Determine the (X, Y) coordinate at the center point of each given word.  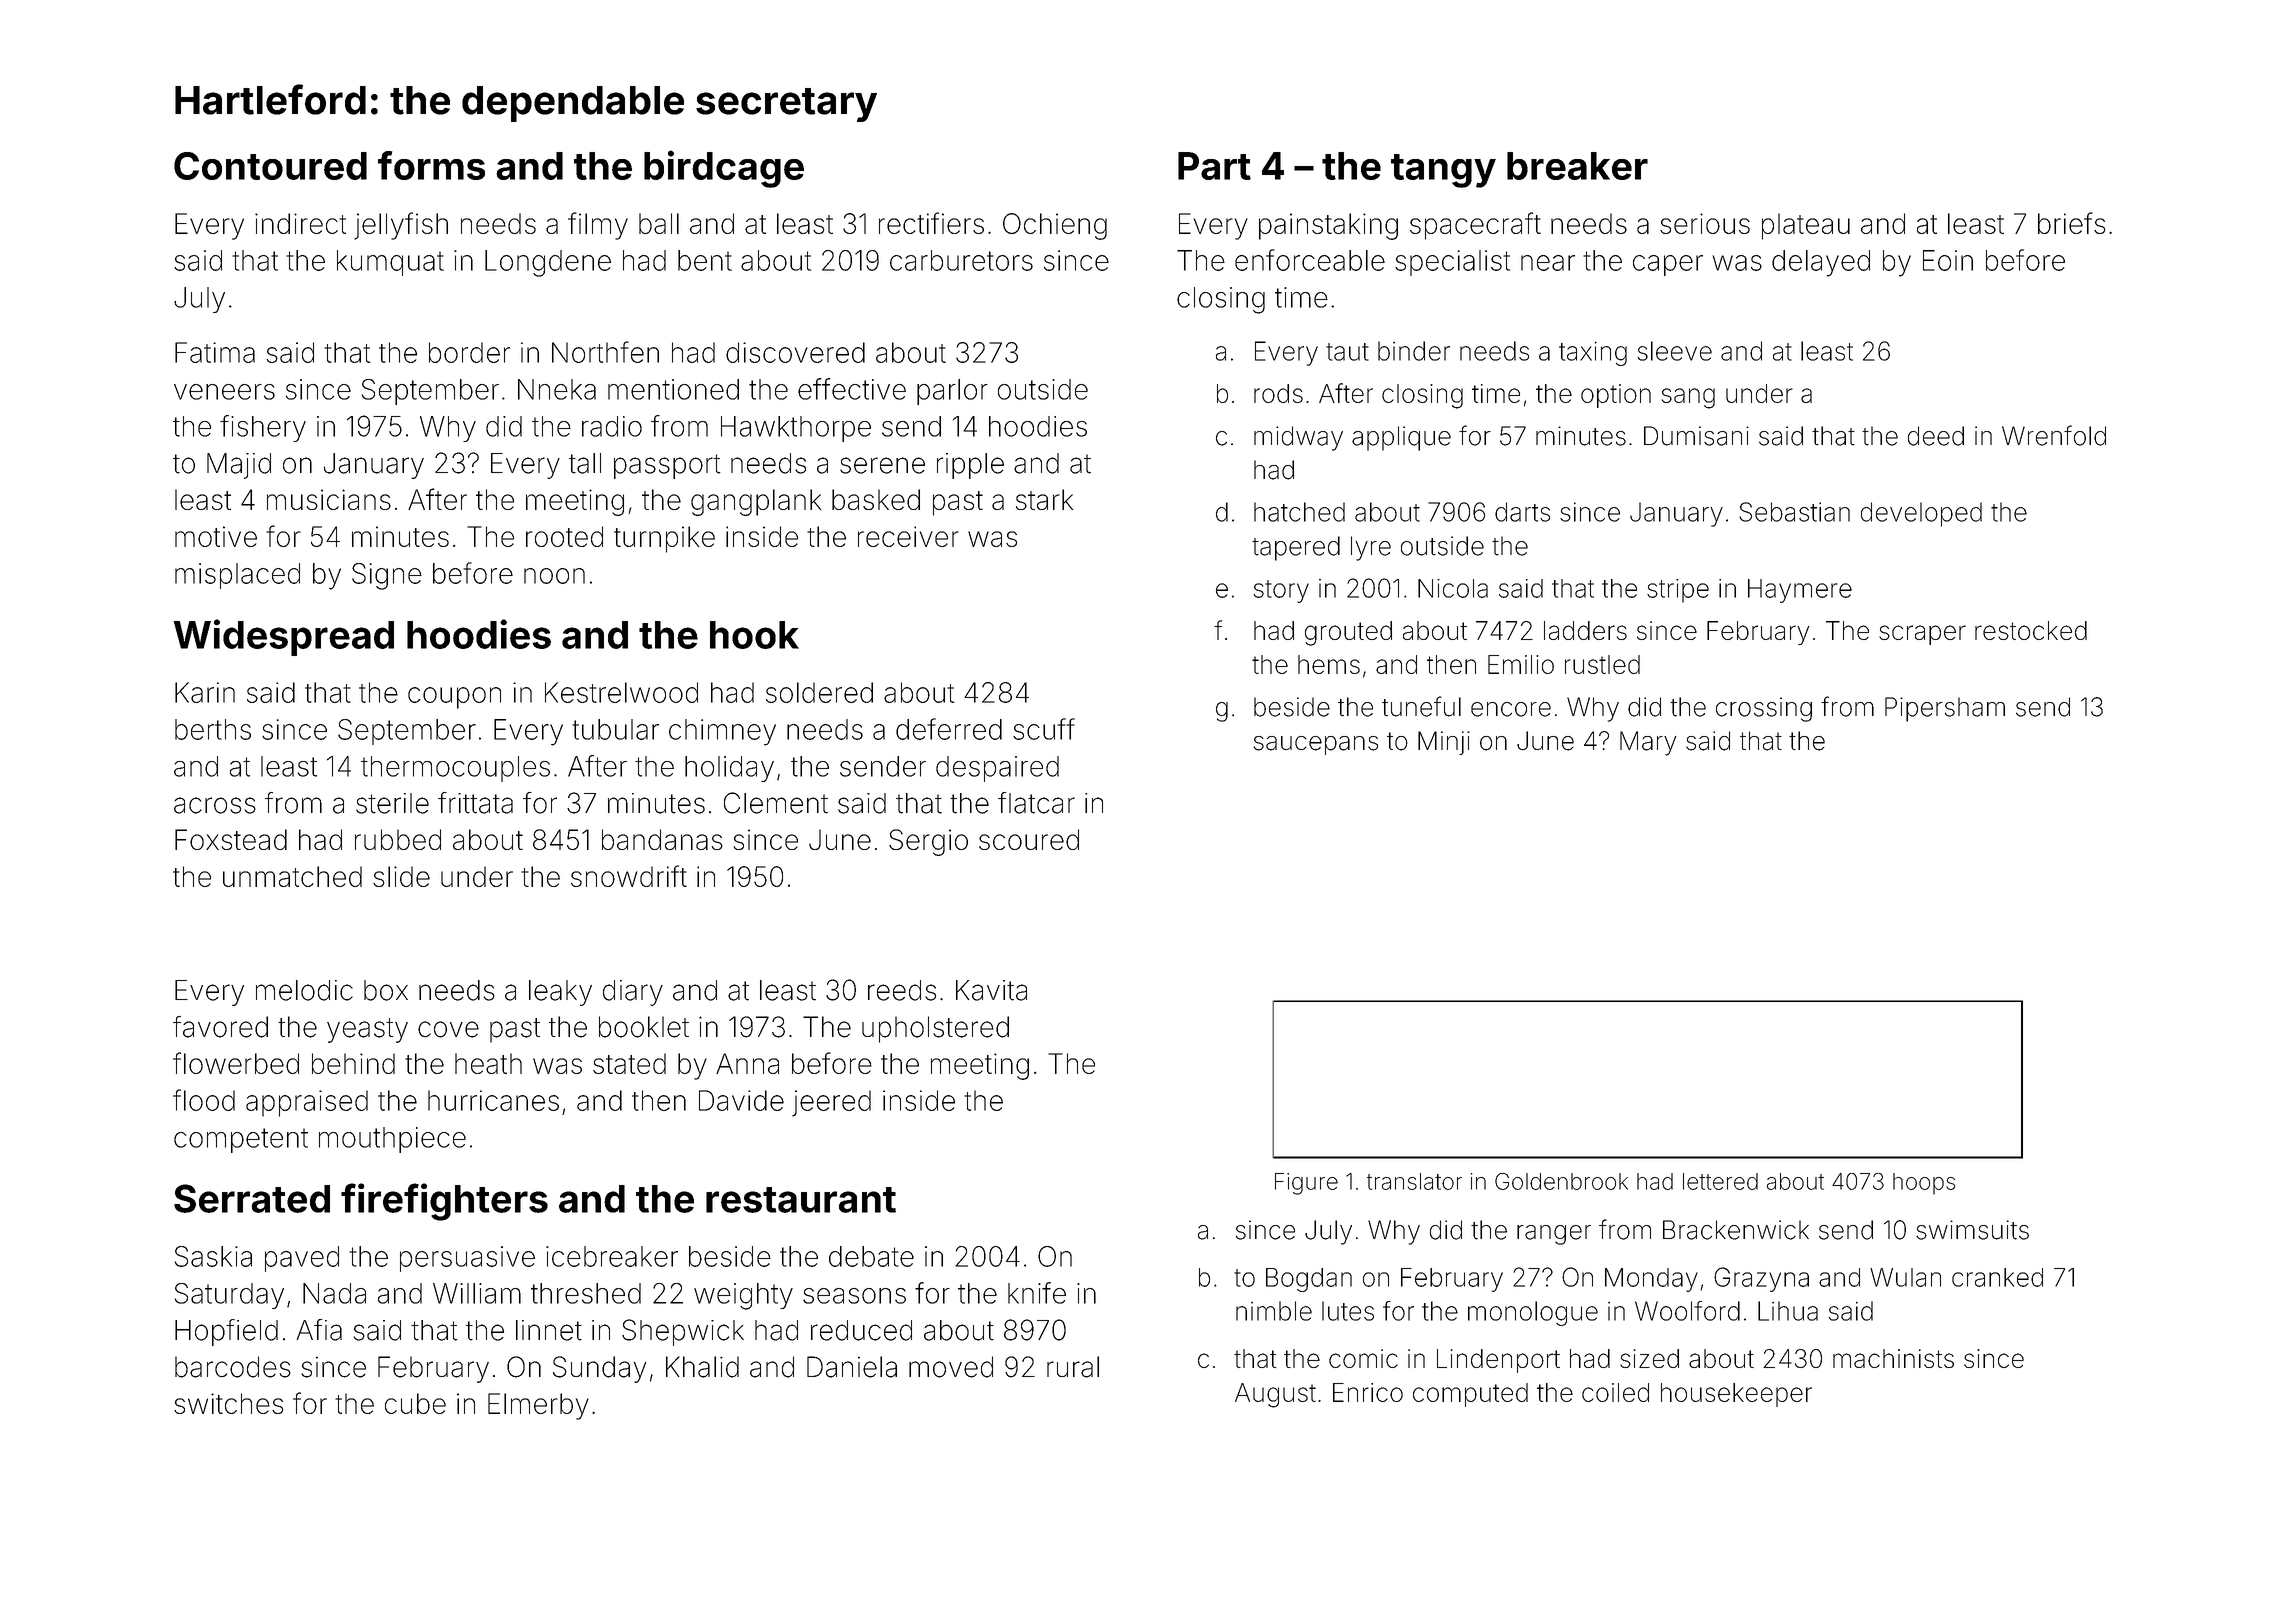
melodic (304, 990)
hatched (1299, 512)
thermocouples (455, 769)
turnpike (664, 539)
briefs (2072, 223)
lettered (1720, 1181)
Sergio (928, 842)
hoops (1924, 1184)
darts (1522, 512)
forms (431, 165)
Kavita (991, 990)
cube (415, 1403)
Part (1214, 166)
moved (951, 1367)
